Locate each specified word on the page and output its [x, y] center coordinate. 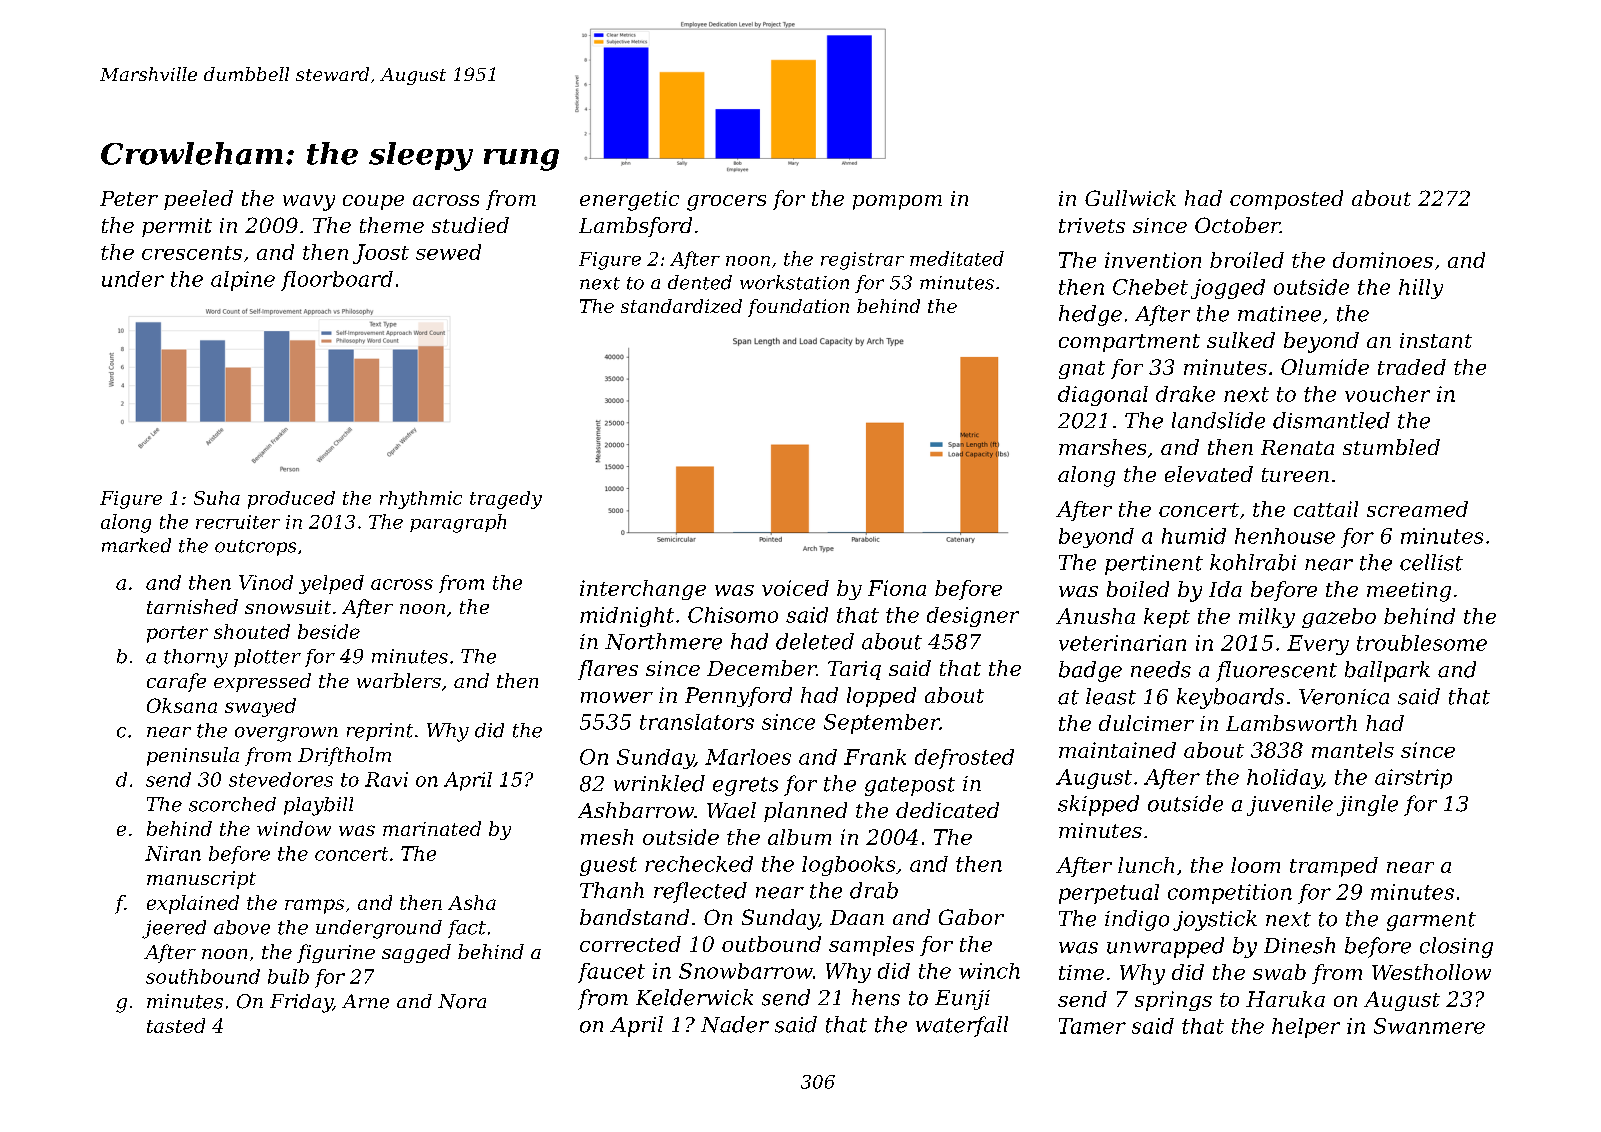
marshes [1102, 447]
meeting [1409, 592]
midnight [627, 617]
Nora [462, 1001]
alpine [243, 281]
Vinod [266, 582]
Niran [173, 853]
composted [1286, 200]
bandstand [634, 917]
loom [1255, 865]
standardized [681, 306]
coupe [373, 202]
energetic [629, 201]
